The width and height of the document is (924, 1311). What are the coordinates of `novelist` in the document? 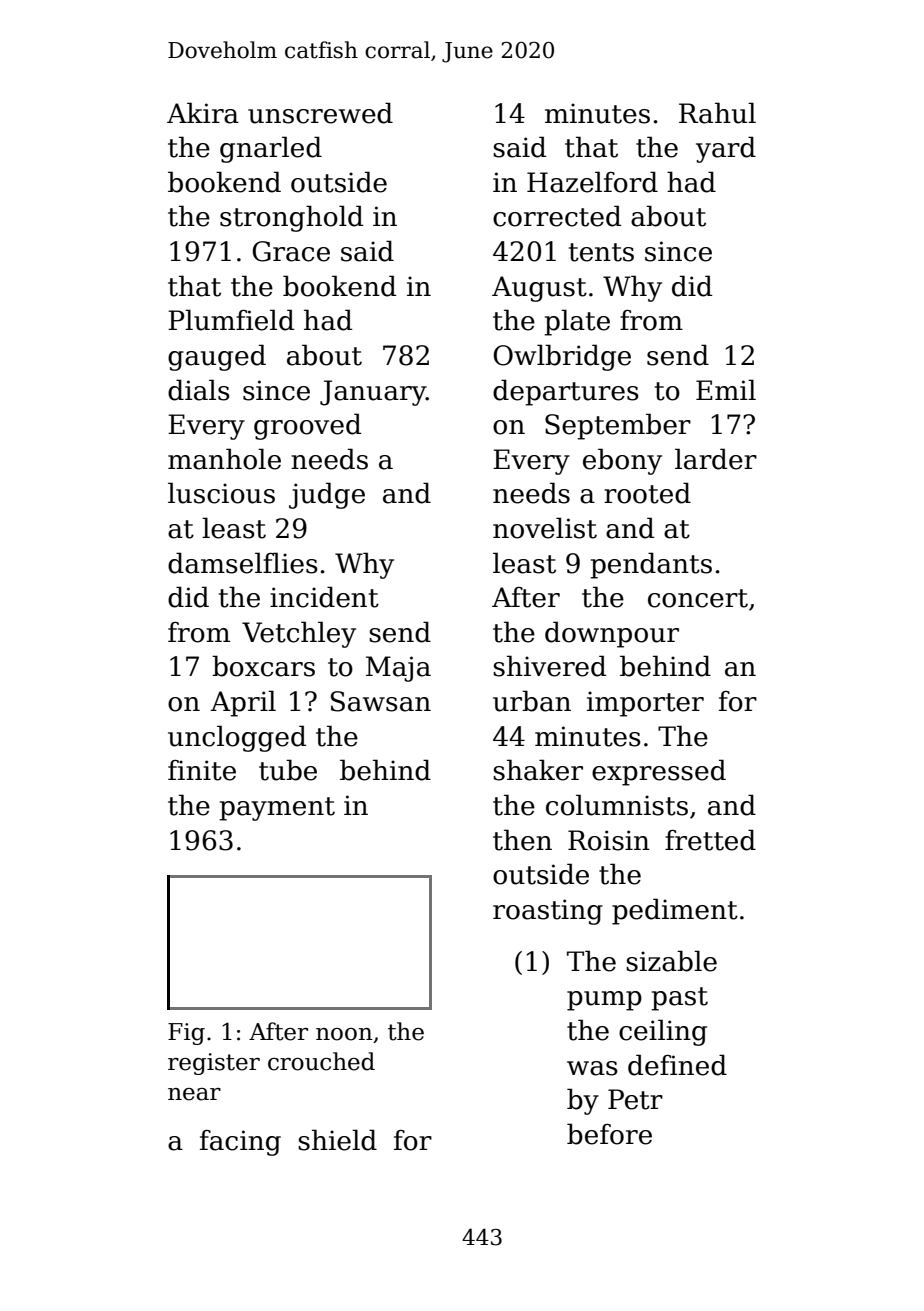 It's located at (545, 528).
